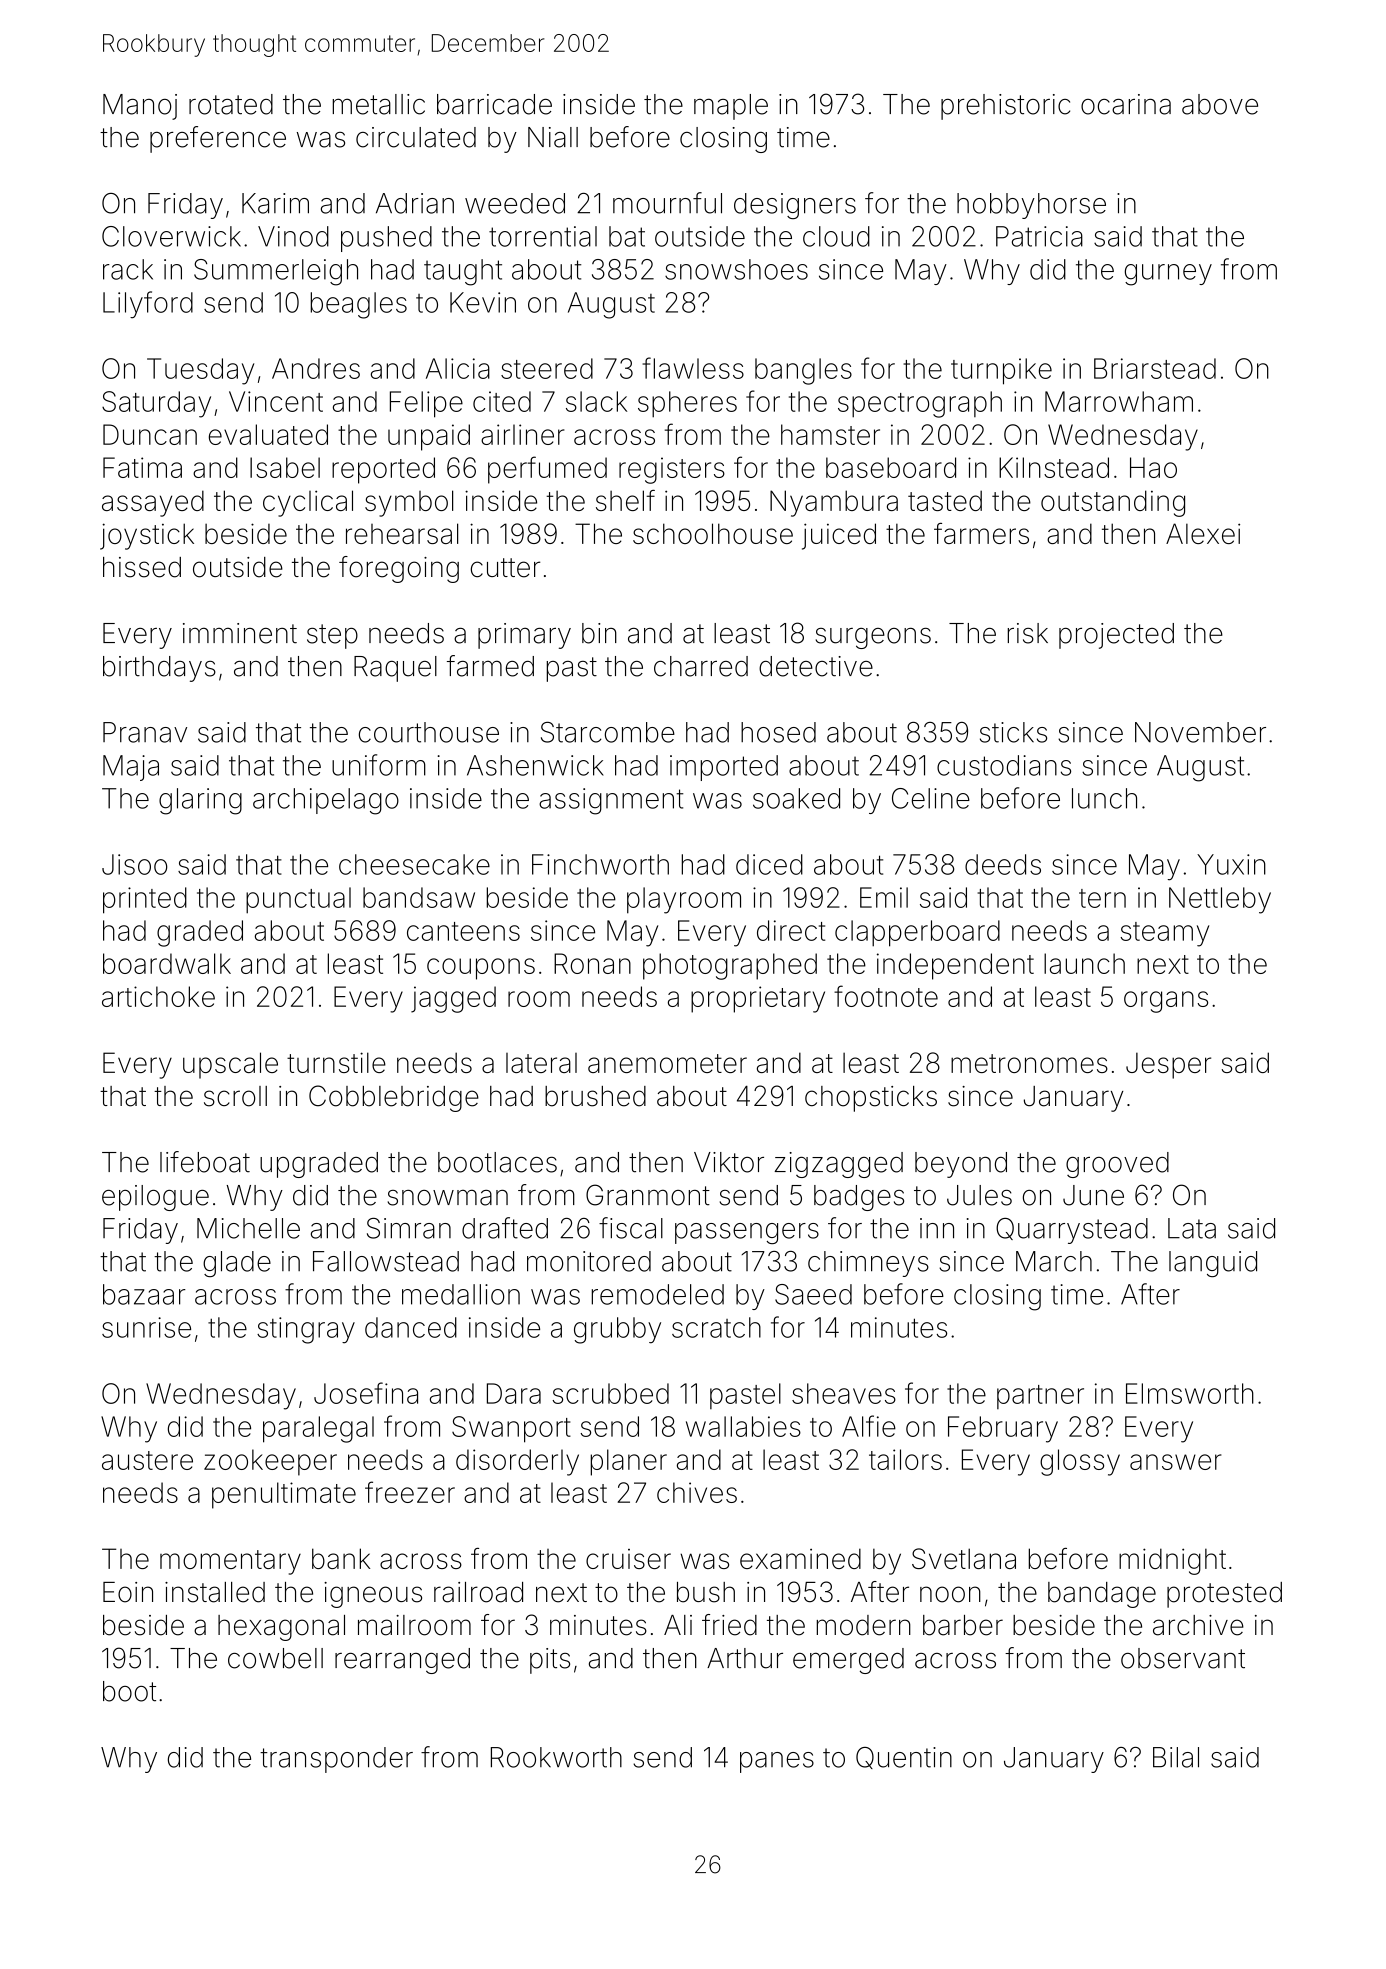 This screenshot has width=1386, height=1969. I want to click on tern, so click(1102, 898).
